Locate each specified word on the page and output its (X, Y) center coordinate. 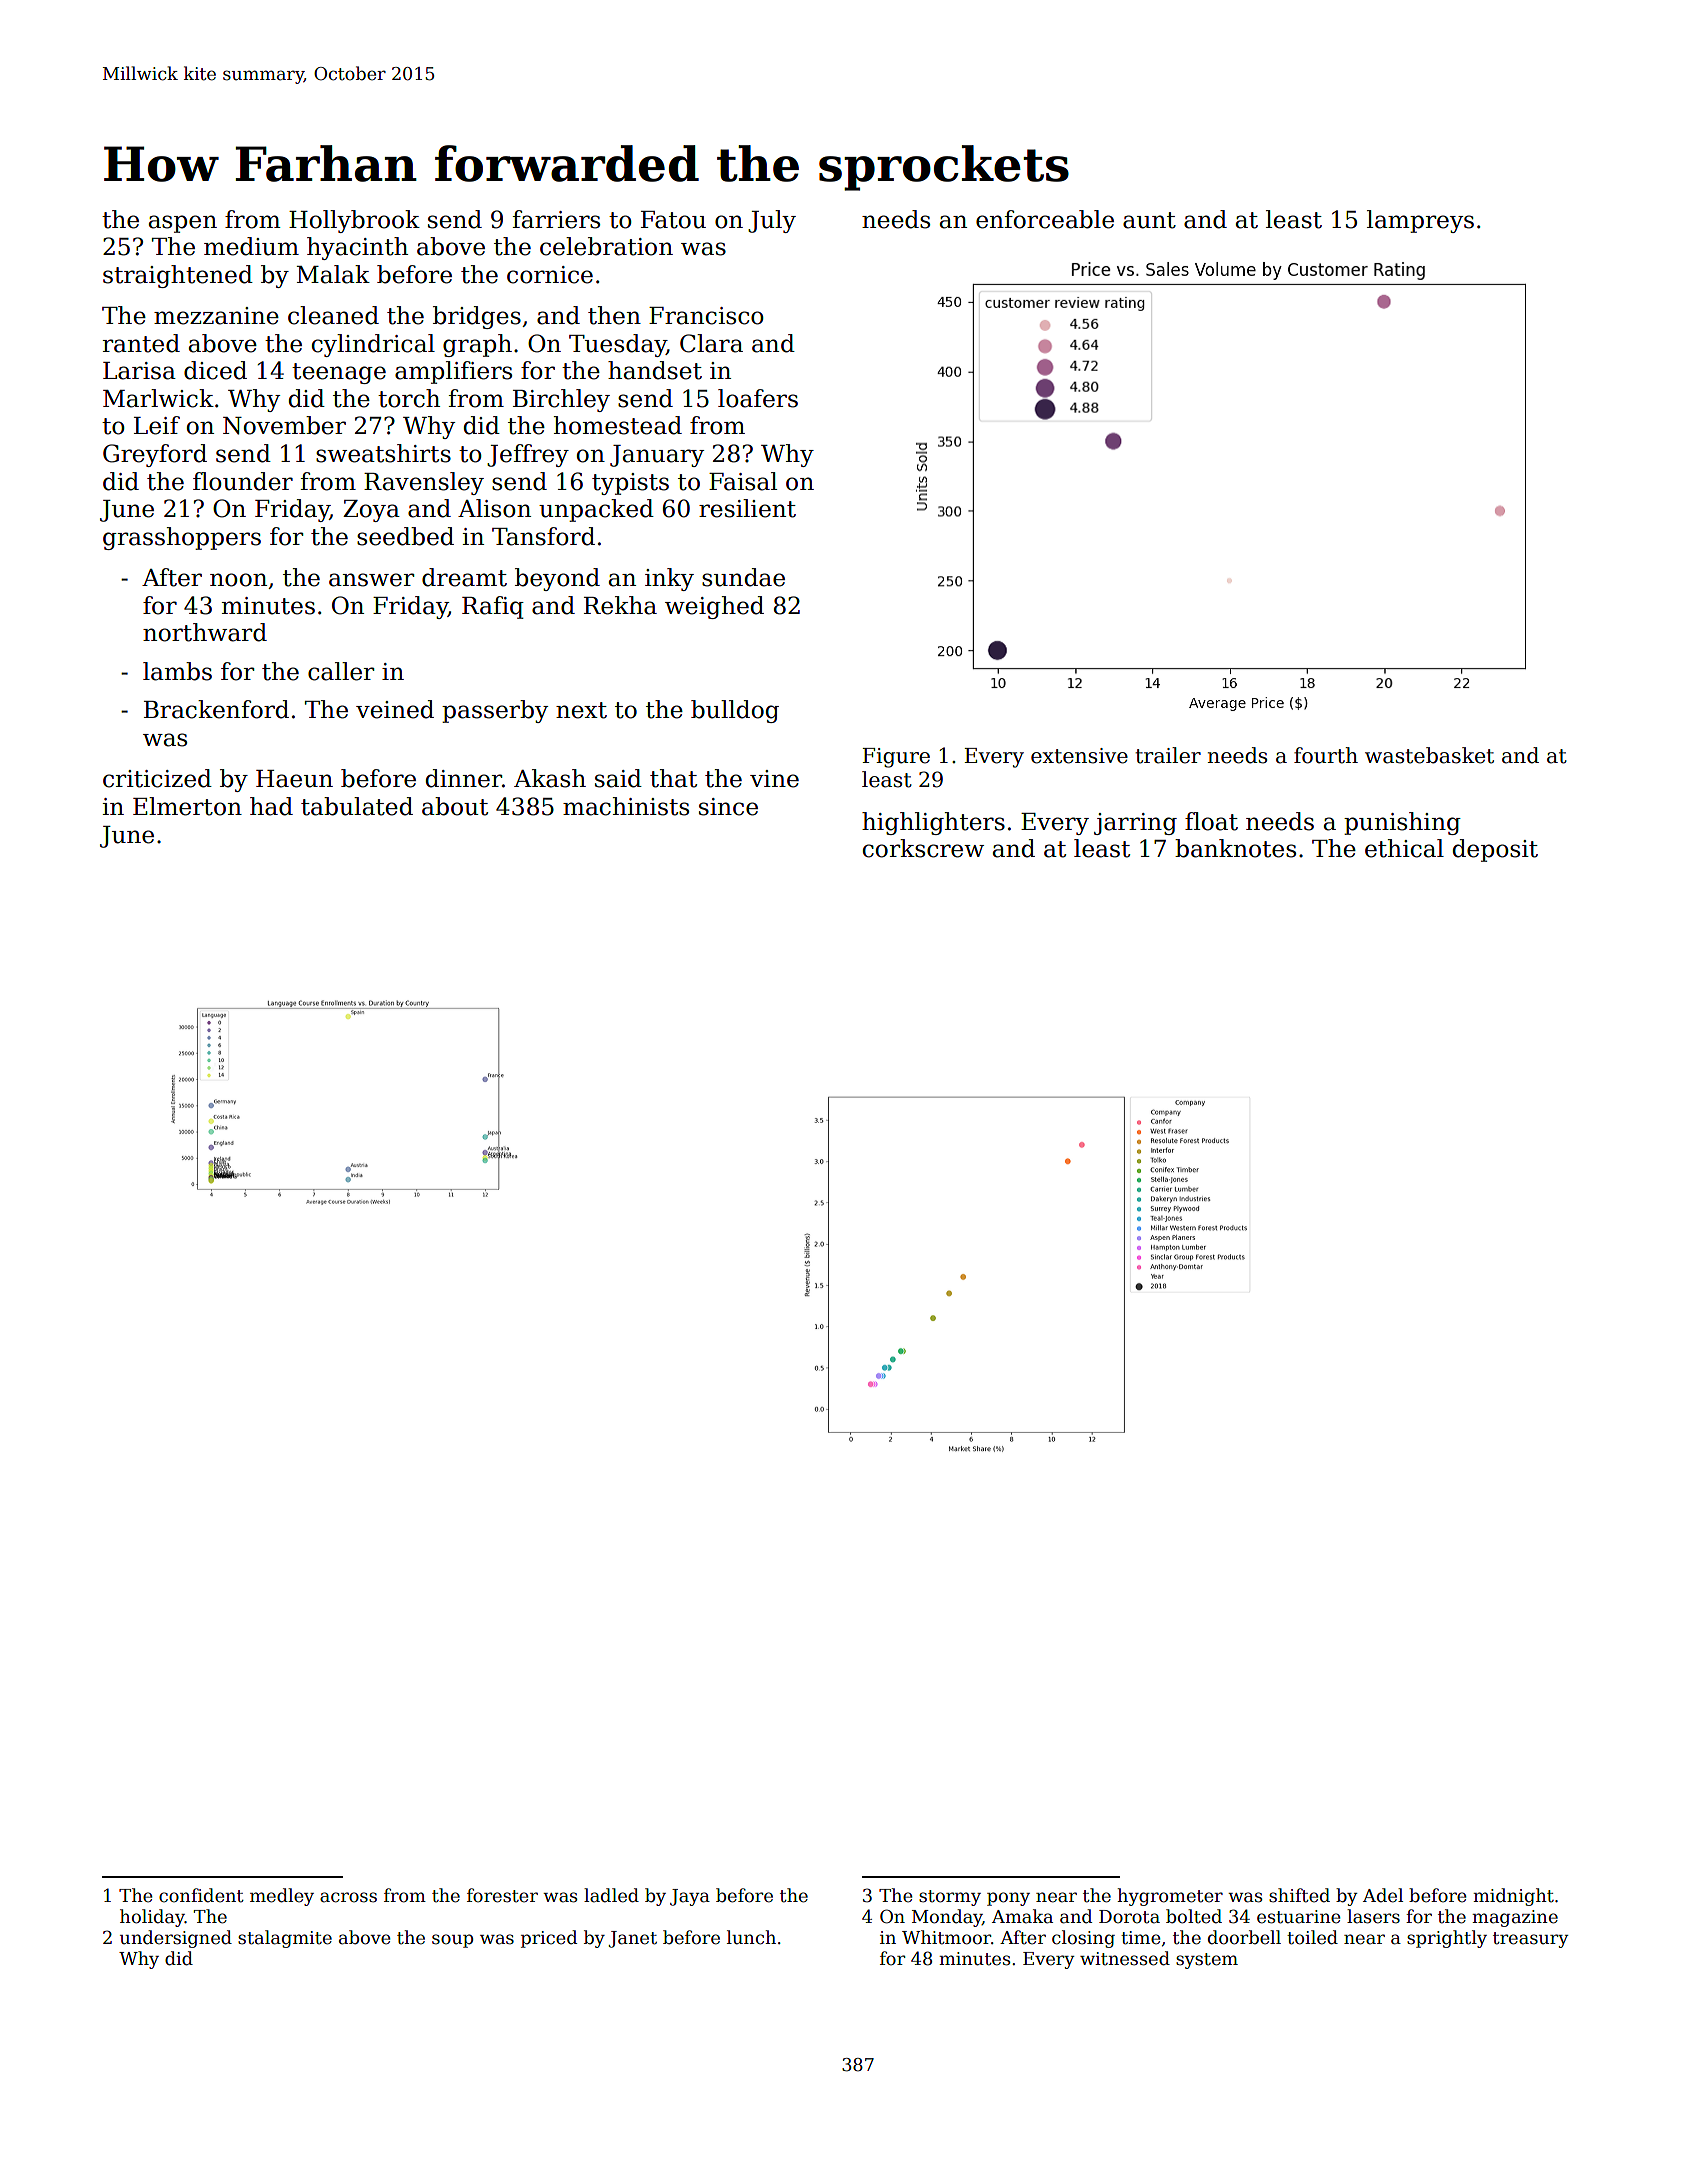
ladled (611, 1895)
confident (201, 1895)
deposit (1495, 850)
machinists (626, 806)
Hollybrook (354, 221)
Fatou (673, 220)
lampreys (1420, 221)
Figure (896, 758)
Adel (1383, 1895)
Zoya (371, 511)
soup (452, 1941)
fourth (1326, 755)
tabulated (357, 806)
